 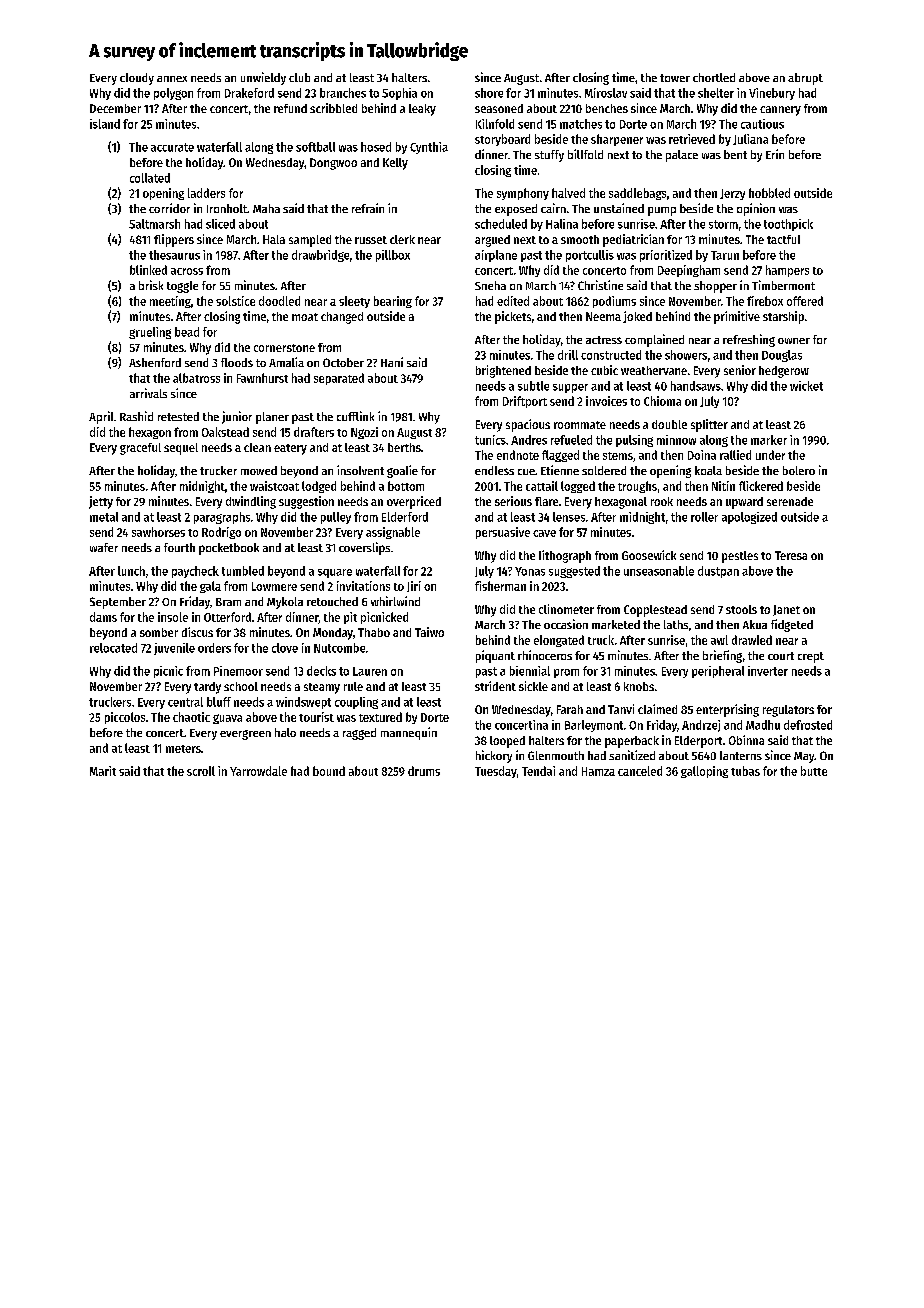 I want to click on wafer, so click(x=104, y=547).
